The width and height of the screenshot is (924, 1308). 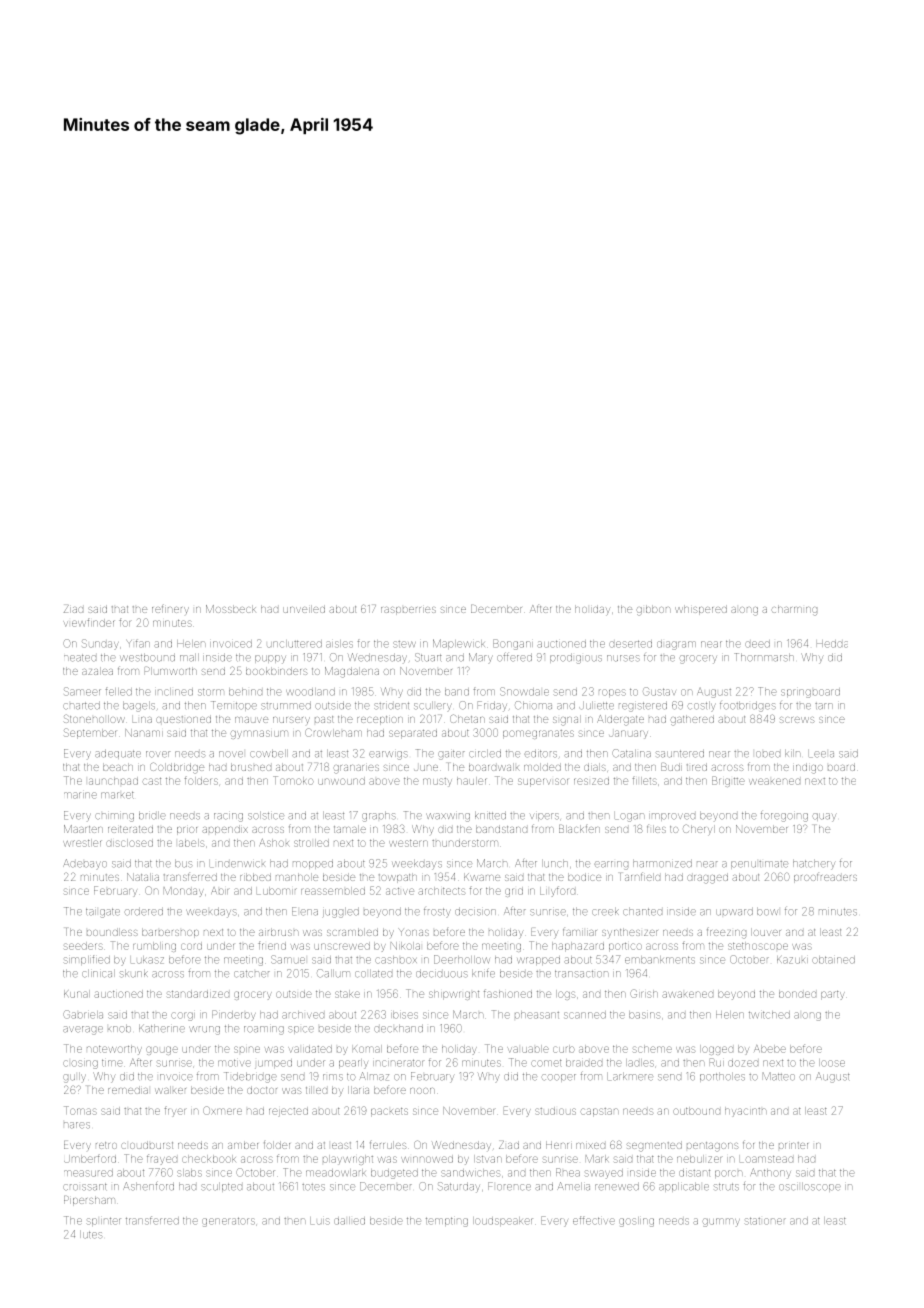 I want to click on decision, so click(x=475, y=912).
